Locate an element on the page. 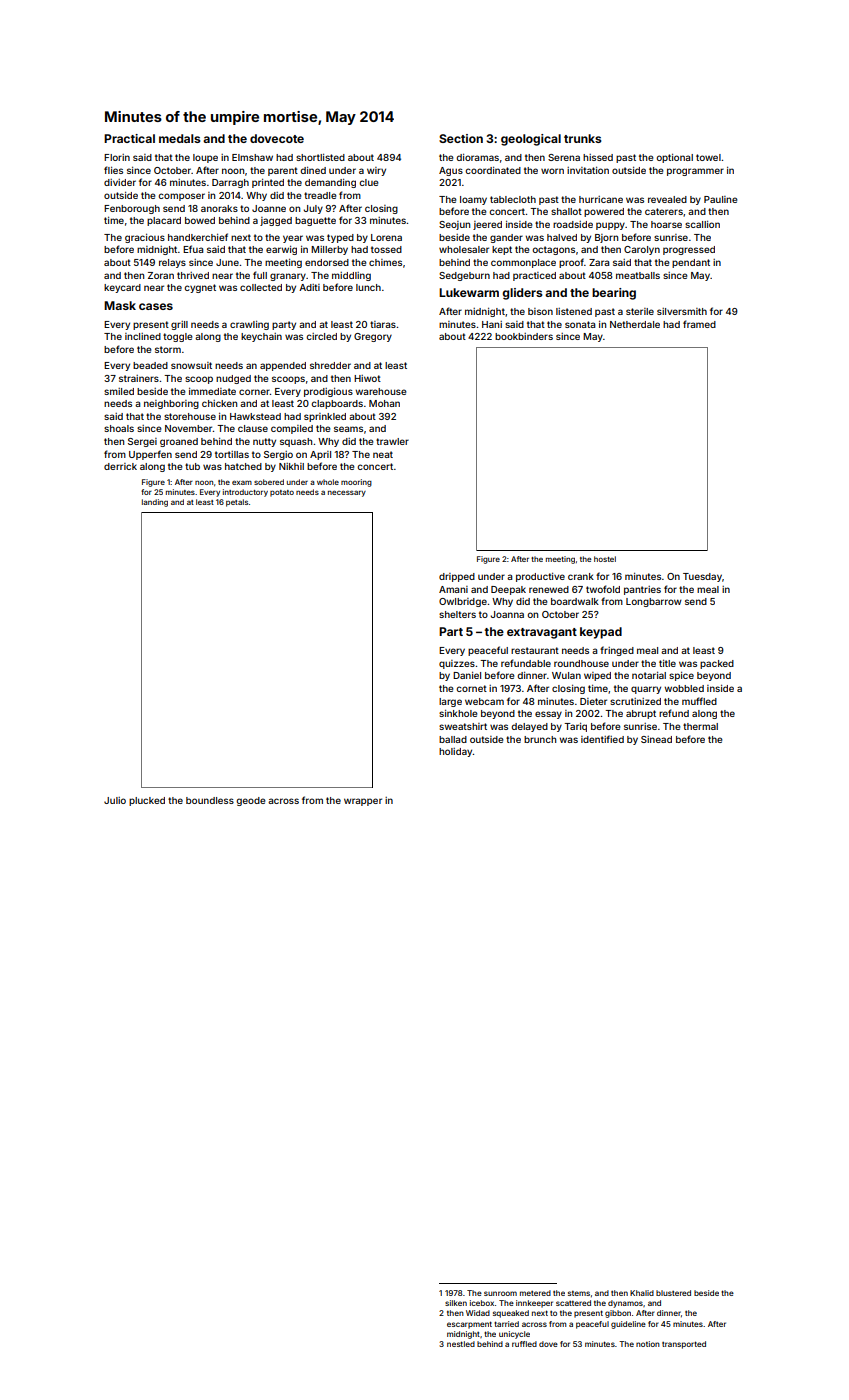  Mohan is located at coordinates (384, 403).
